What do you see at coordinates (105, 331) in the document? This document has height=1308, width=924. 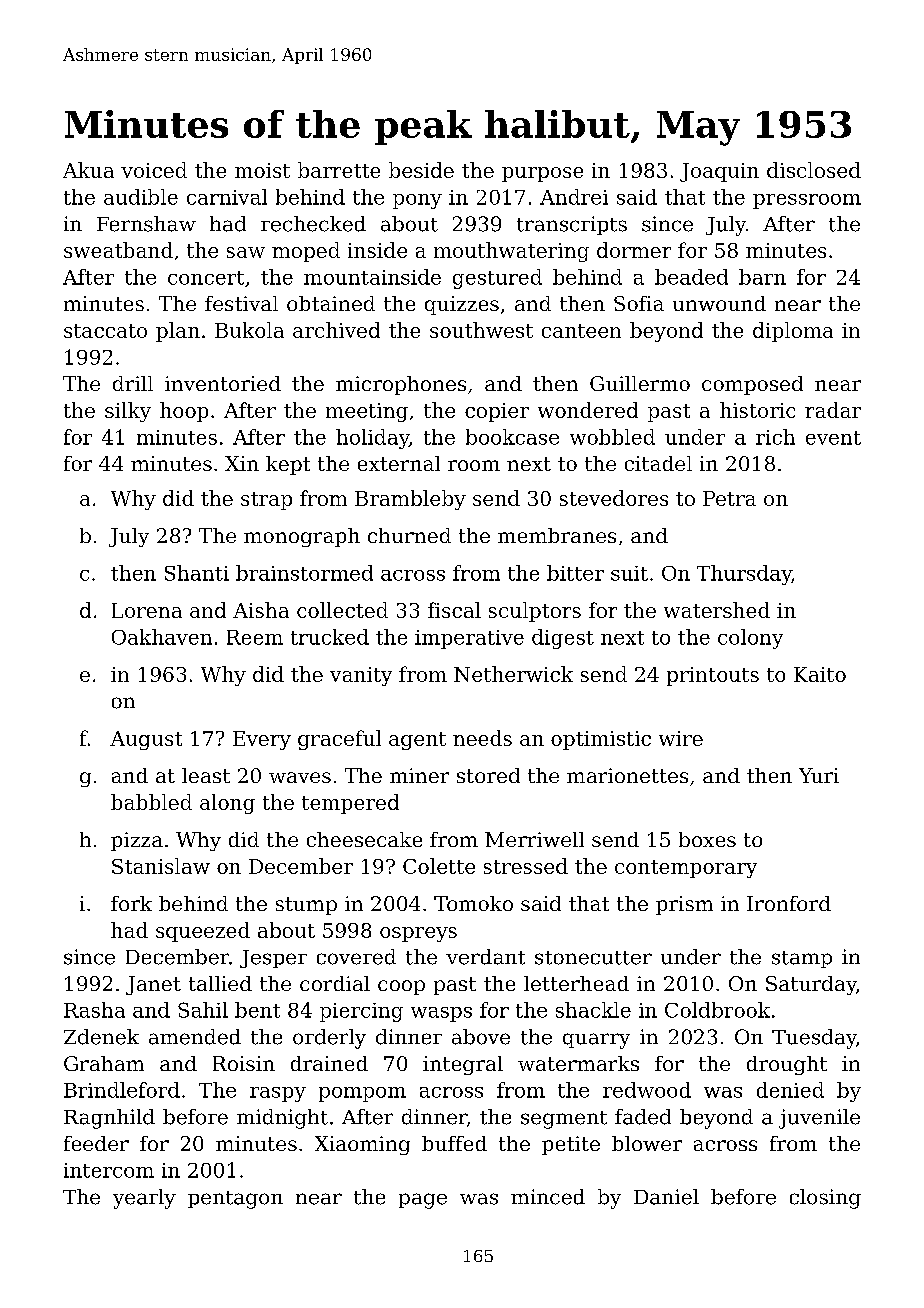 I see `staccato` at bounding box center [105, 331].
